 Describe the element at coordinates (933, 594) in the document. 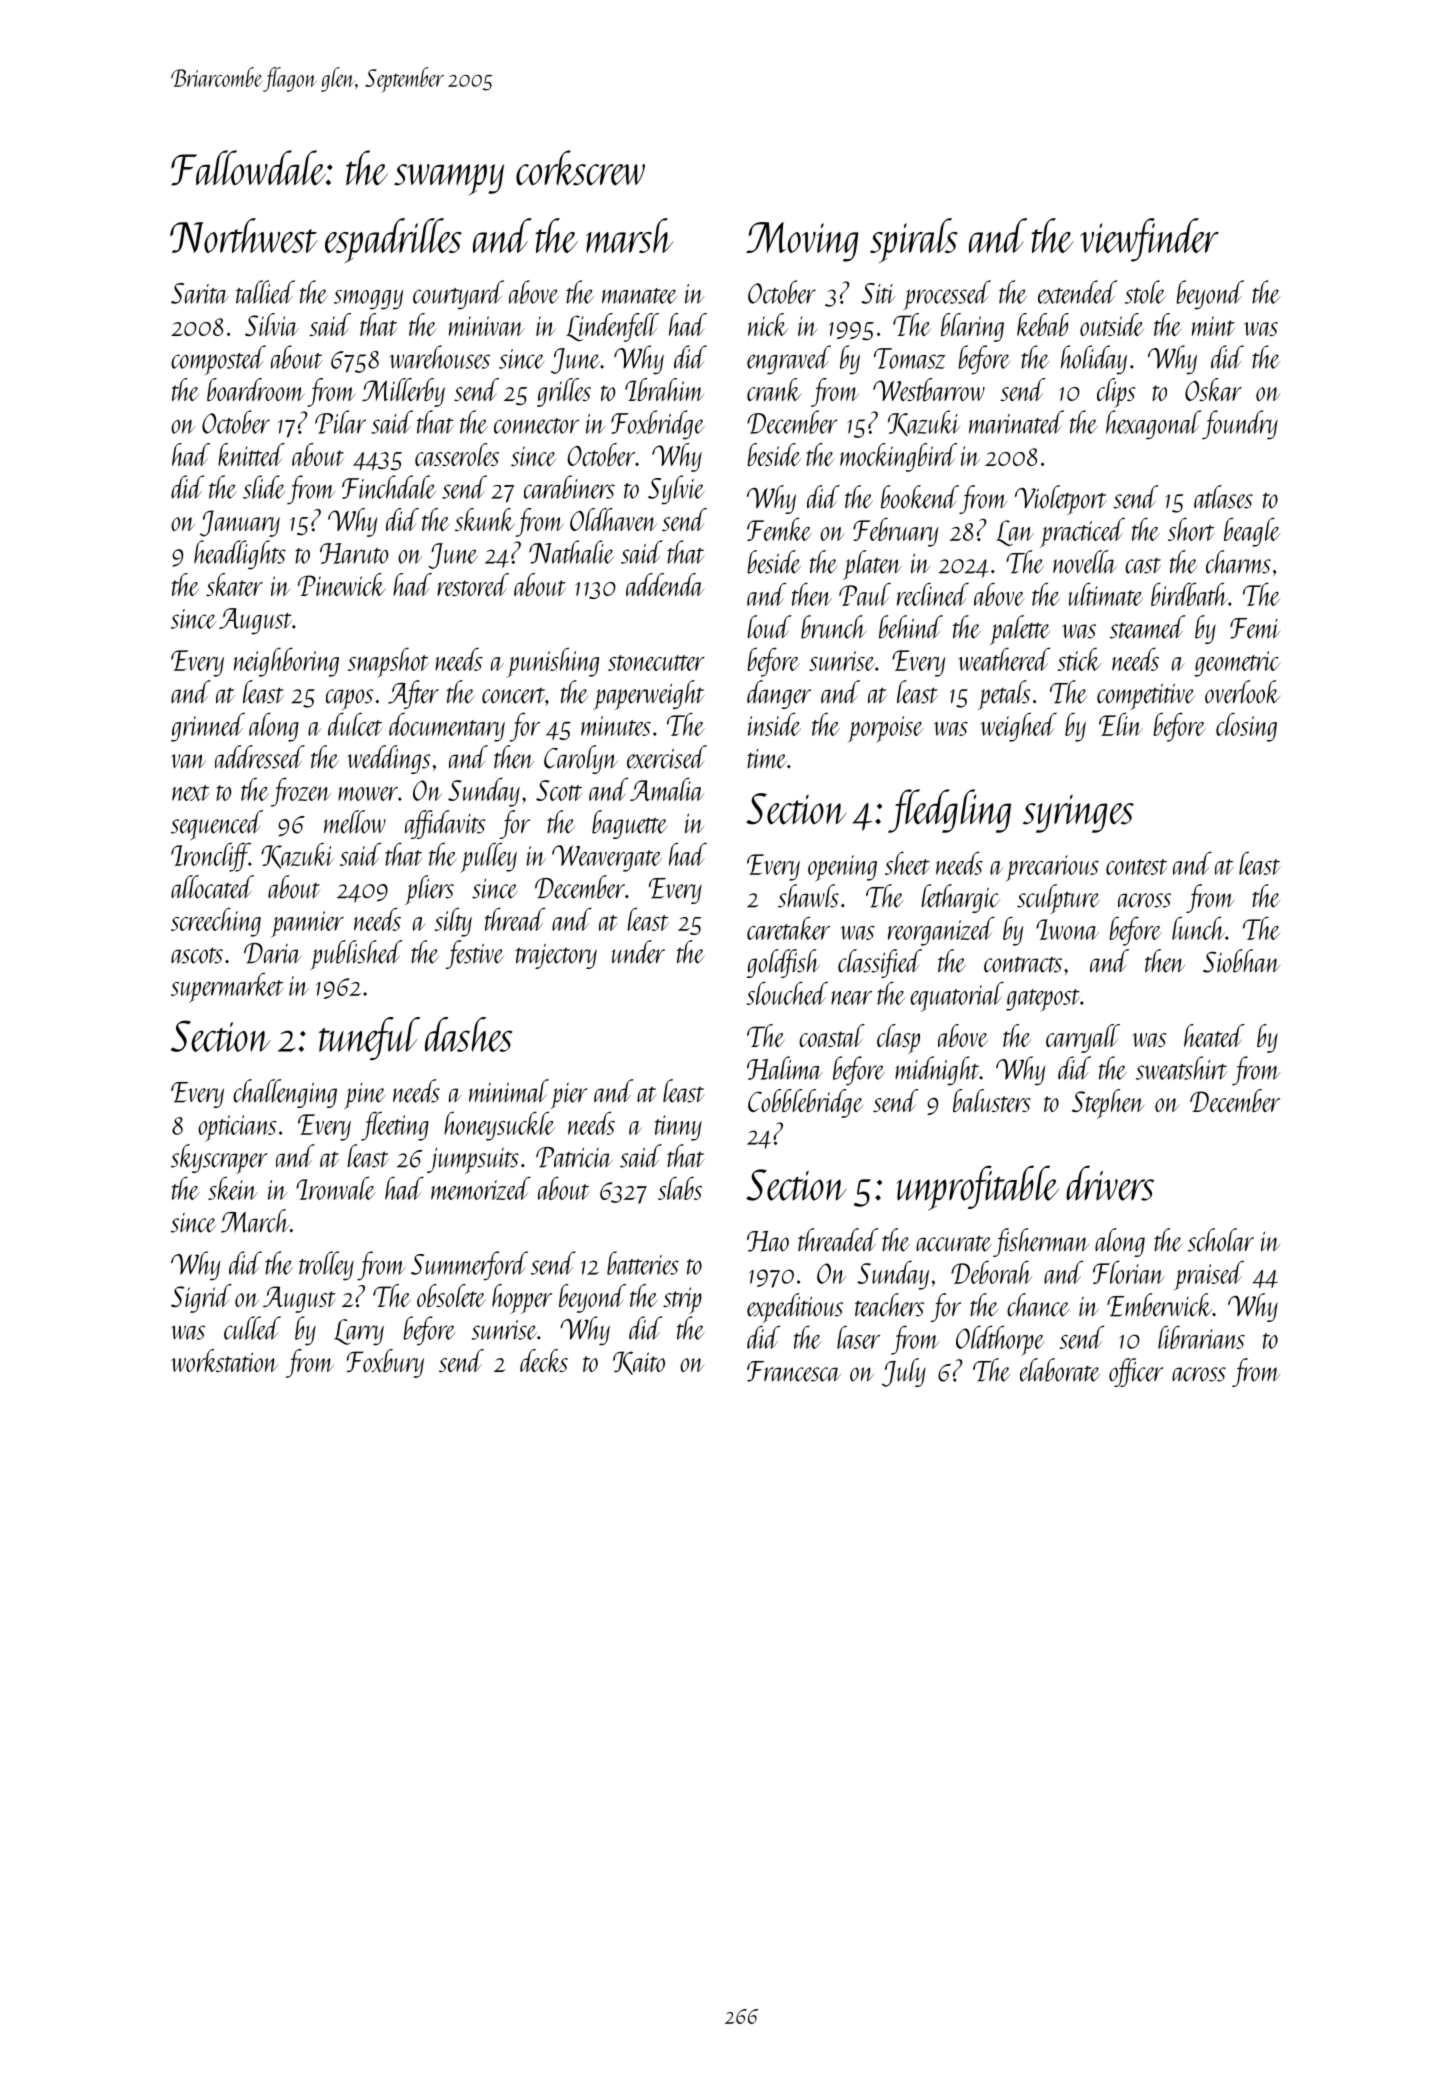

I see `reclined` at that location.
